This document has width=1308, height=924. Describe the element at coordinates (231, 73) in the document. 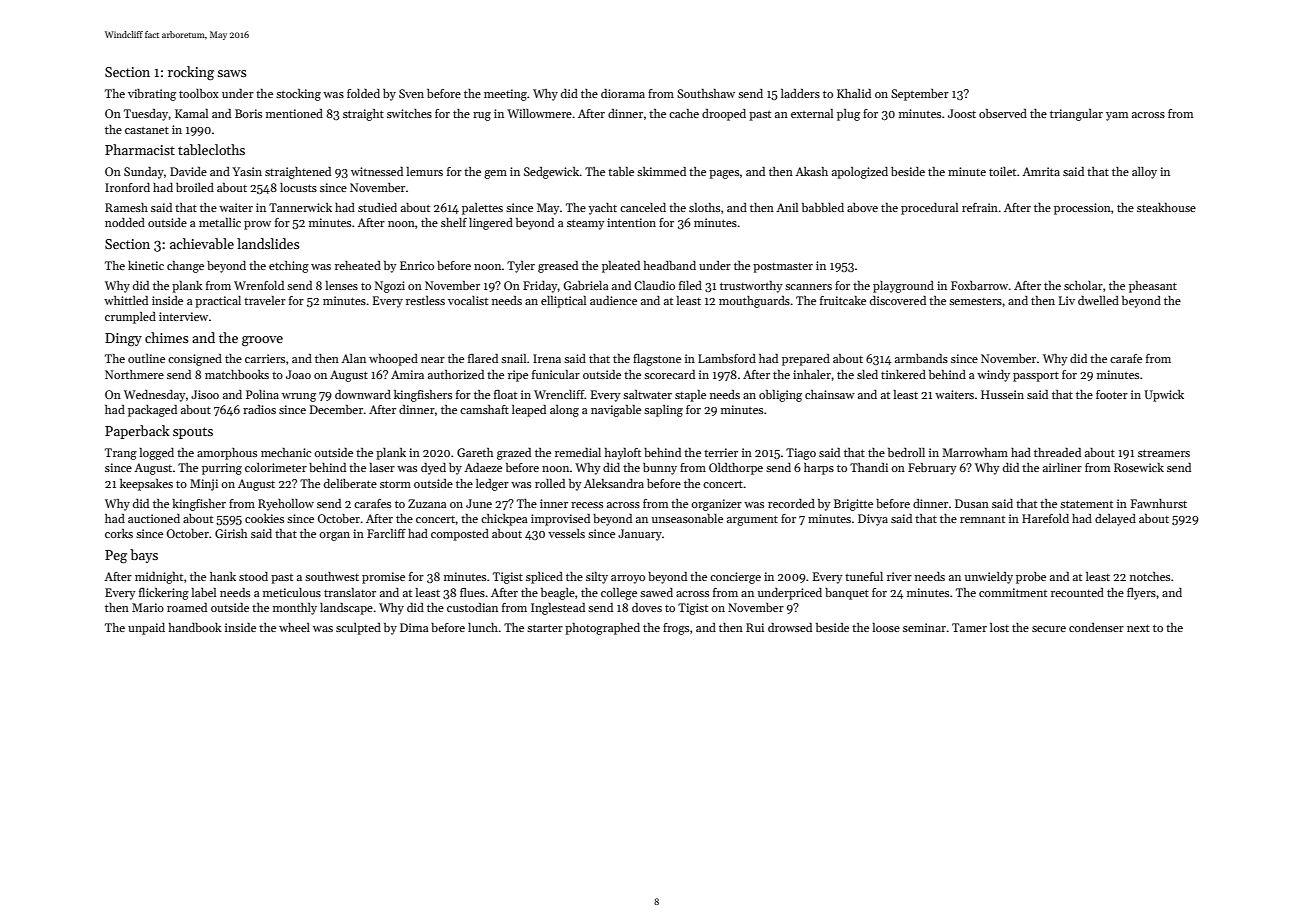

I see `saws` at that location.
